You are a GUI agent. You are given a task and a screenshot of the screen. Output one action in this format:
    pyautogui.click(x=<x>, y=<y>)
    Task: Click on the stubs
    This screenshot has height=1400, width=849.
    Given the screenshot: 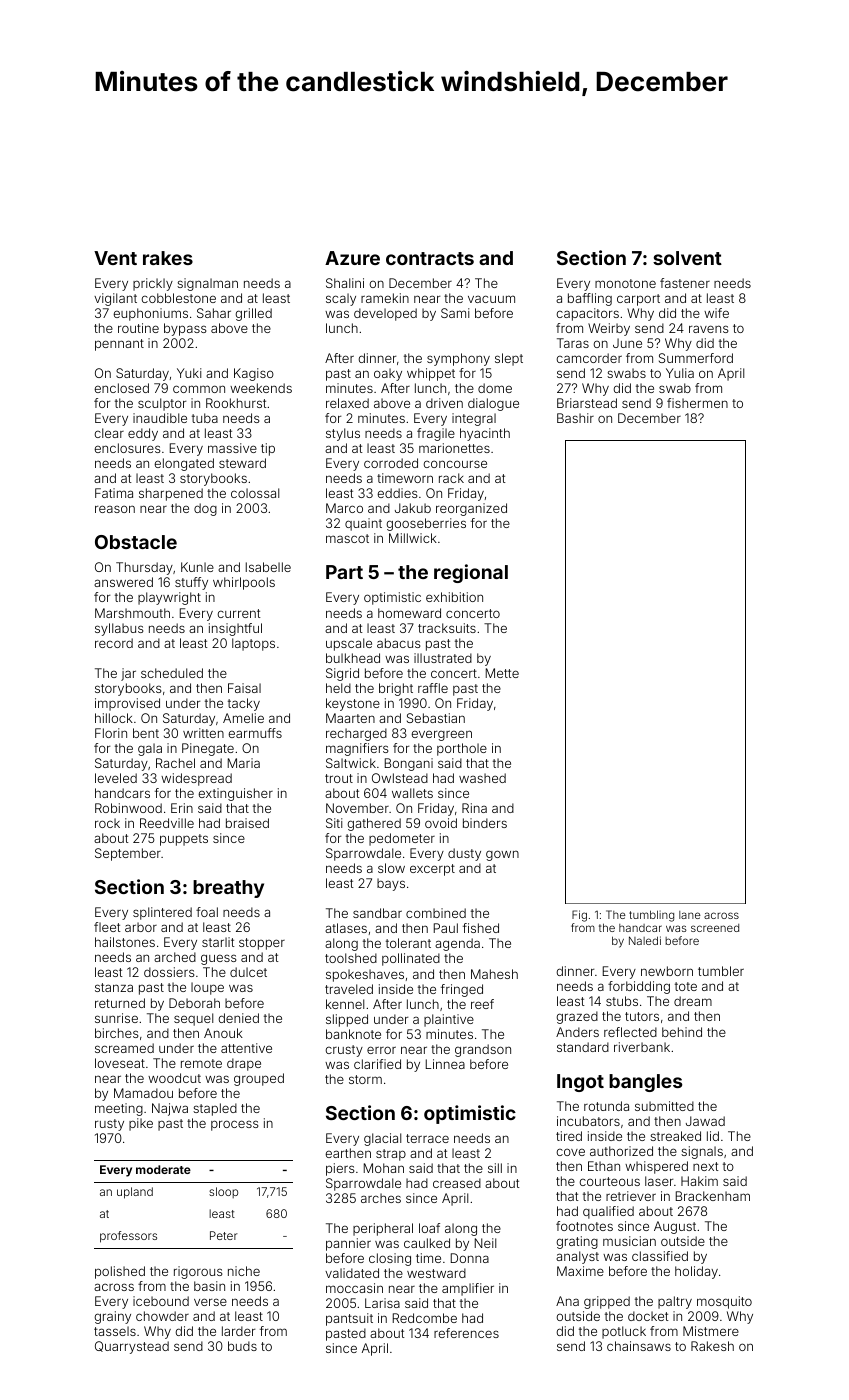 What is the action you would take?
    pyautogui.click(x=622, y=1001)
